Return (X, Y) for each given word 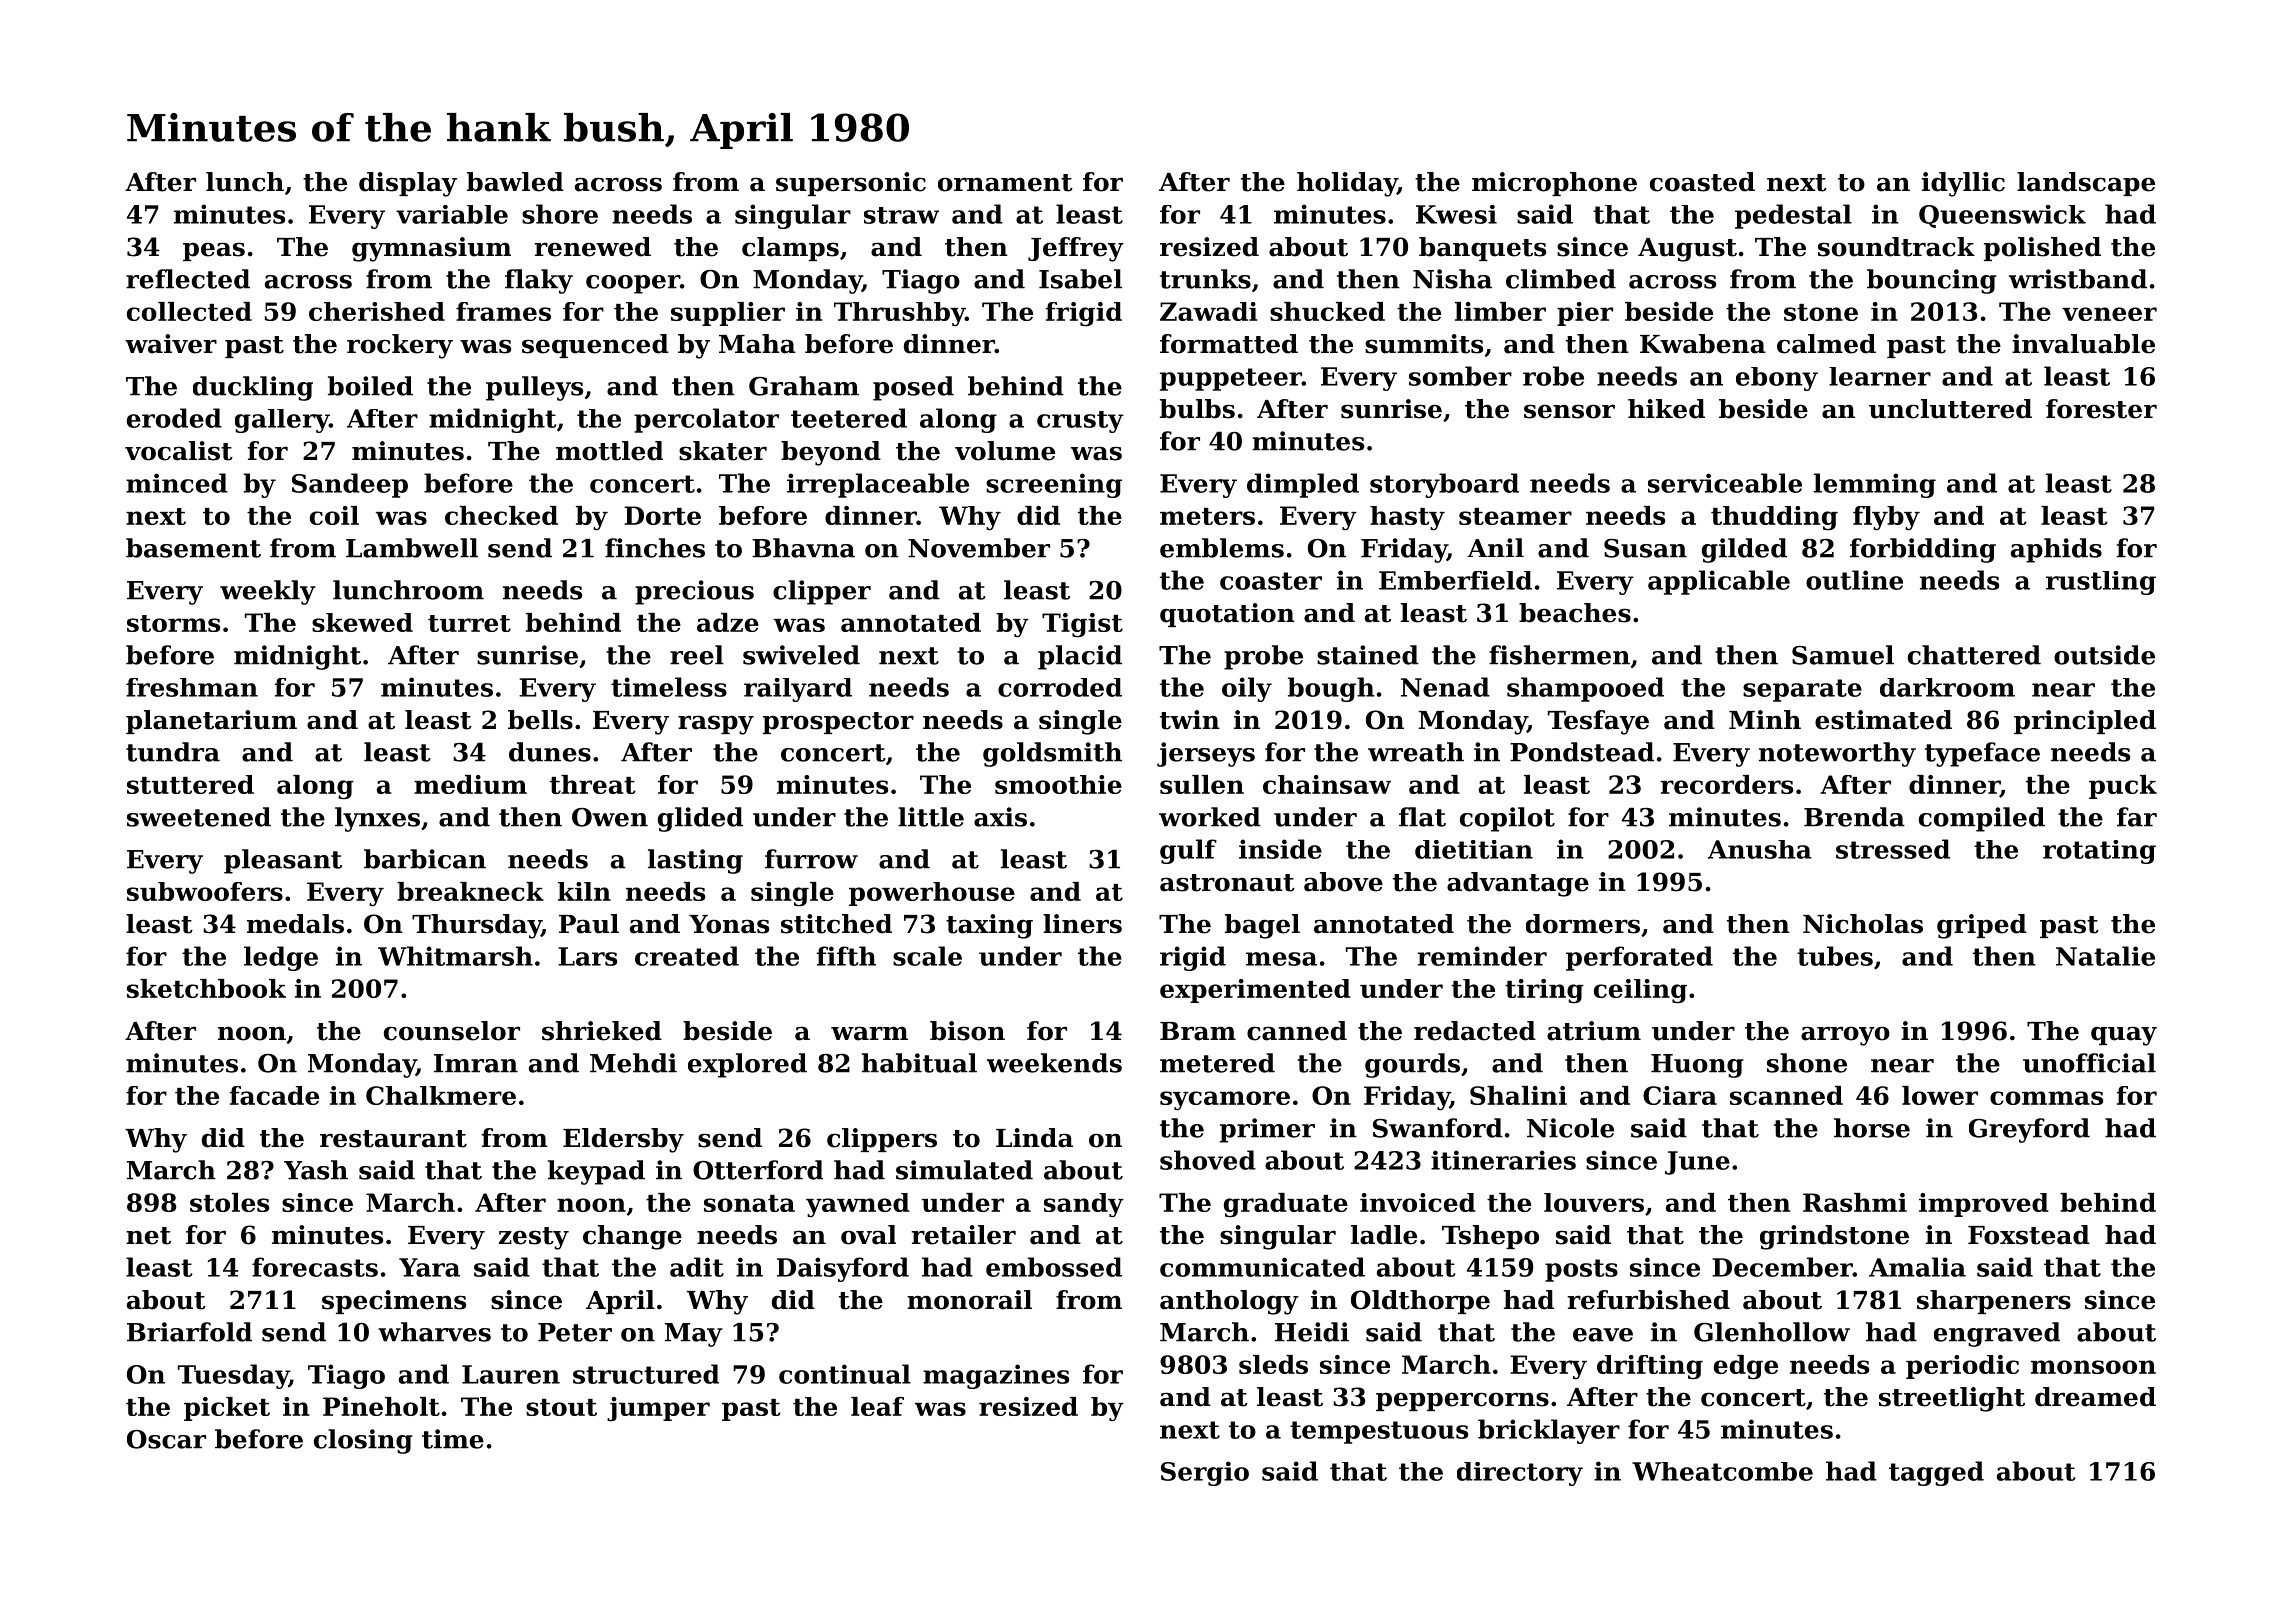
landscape (2086, 184)
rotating (2099, 852)
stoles (229, 1202)
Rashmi (1855, 1202)
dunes (550, 752)
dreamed (2095, 1397)
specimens (394, 1302)
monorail (969, 1300)
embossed (1054, 1267)
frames (503, 311)
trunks (1205, 279)
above (1343, 882)
